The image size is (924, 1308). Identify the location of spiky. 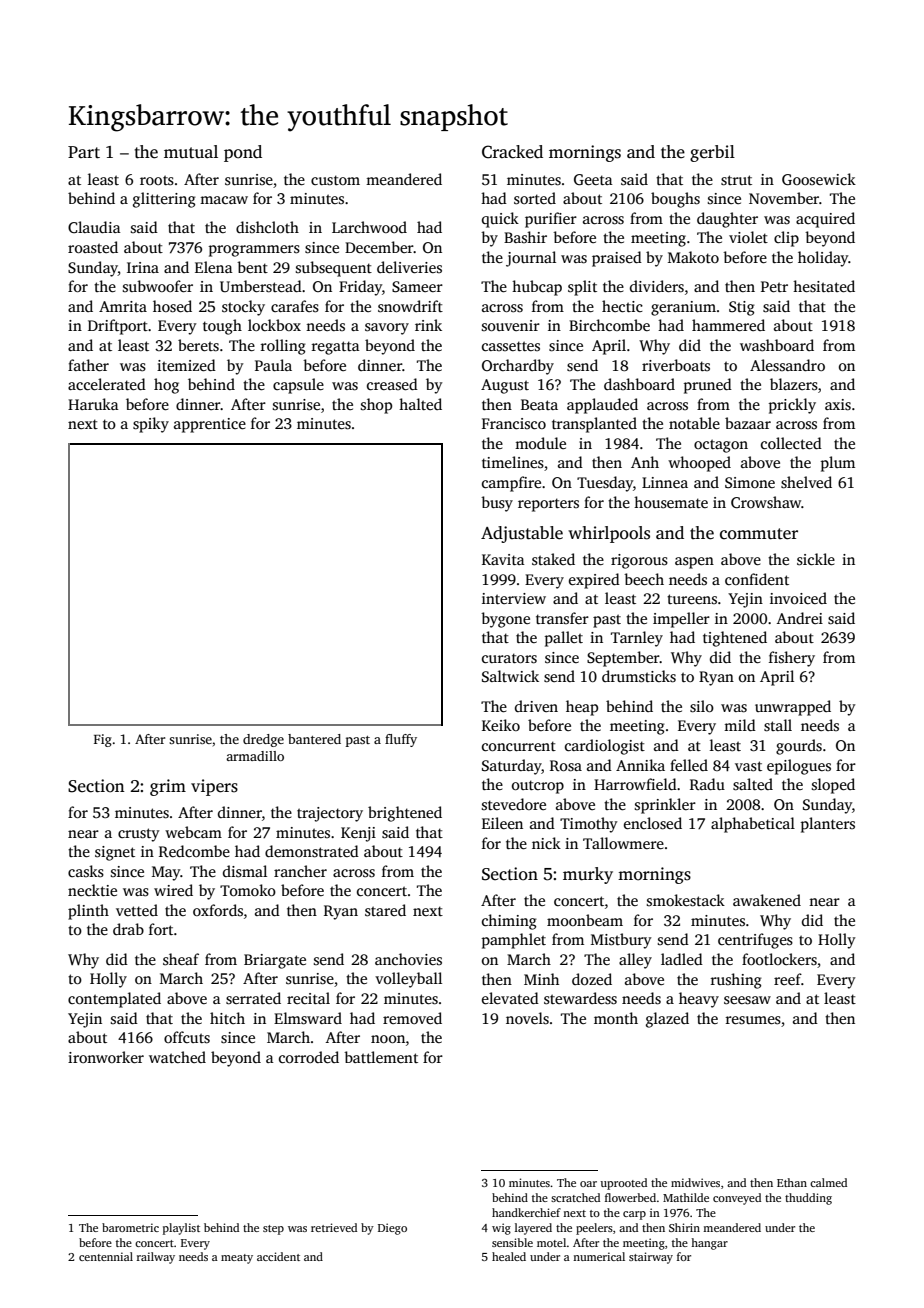
(151, 425).
